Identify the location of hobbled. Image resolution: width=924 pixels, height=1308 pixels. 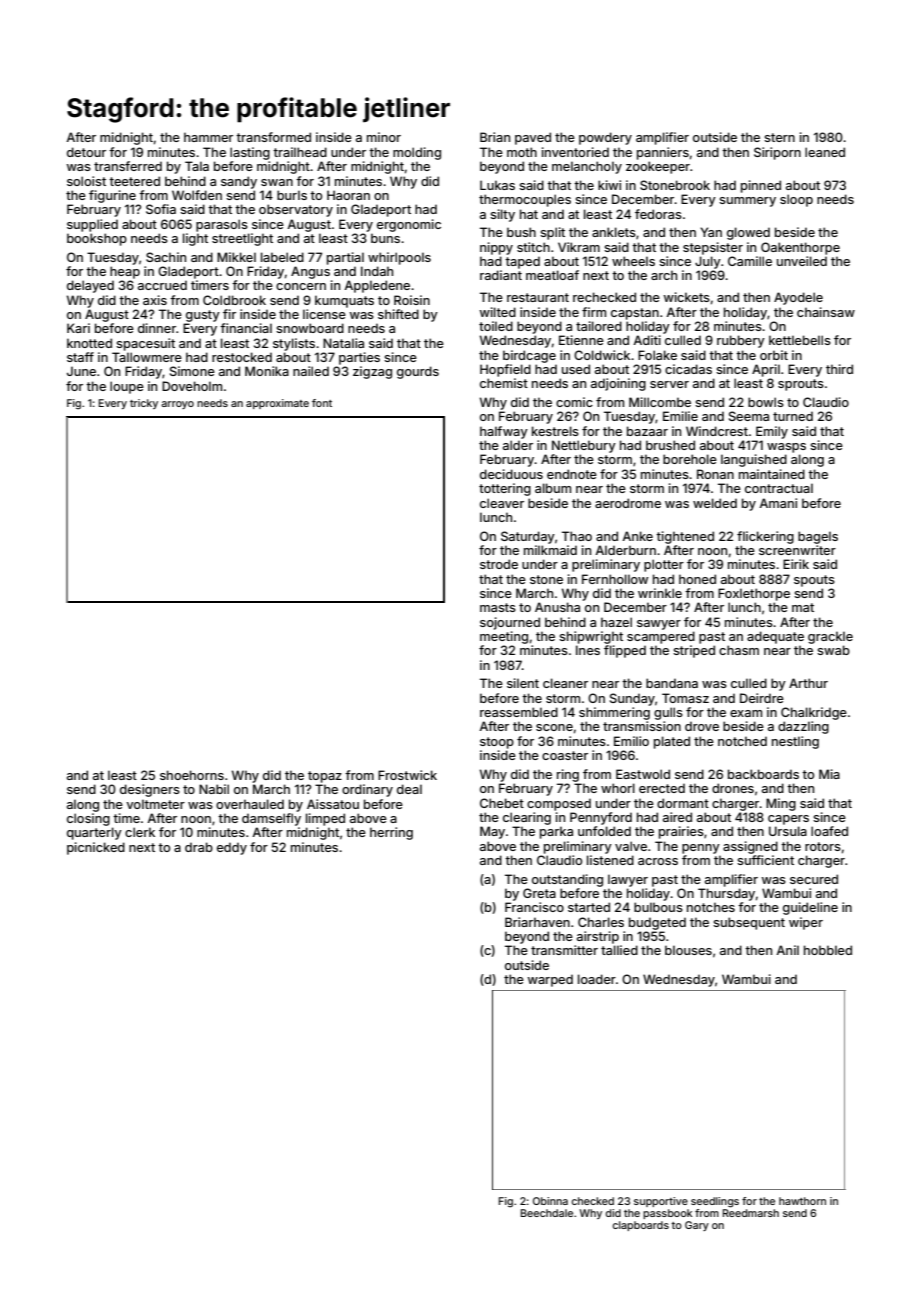
(828, 950).
